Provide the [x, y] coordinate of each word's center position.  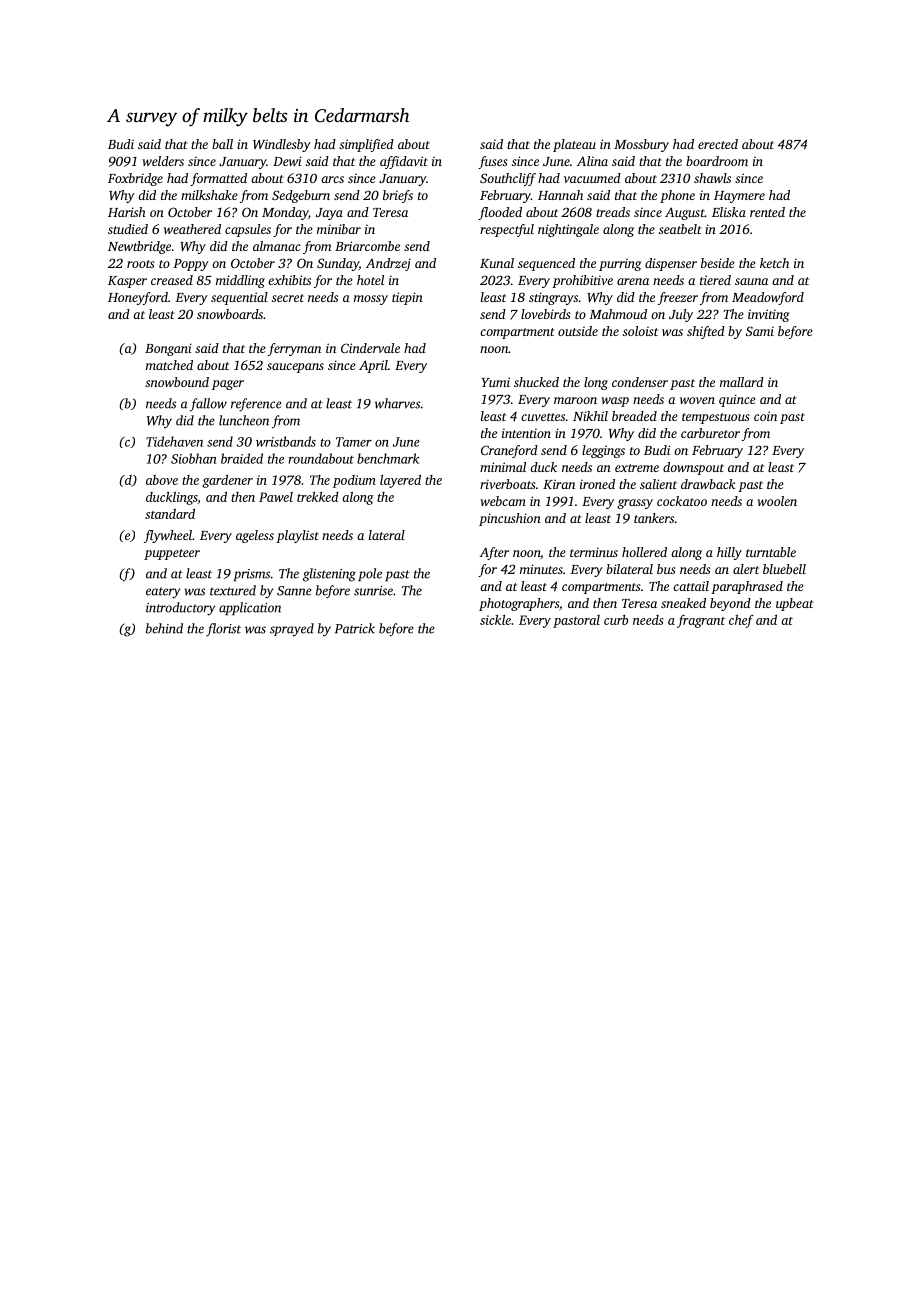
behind [164, 628]
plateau [574, 145]
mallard [742, 382]
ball [222, 144]
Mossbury [641, 145]
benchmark [388, 458]
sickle [495, 620]
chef [741, 621]
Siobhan [193, 458]
